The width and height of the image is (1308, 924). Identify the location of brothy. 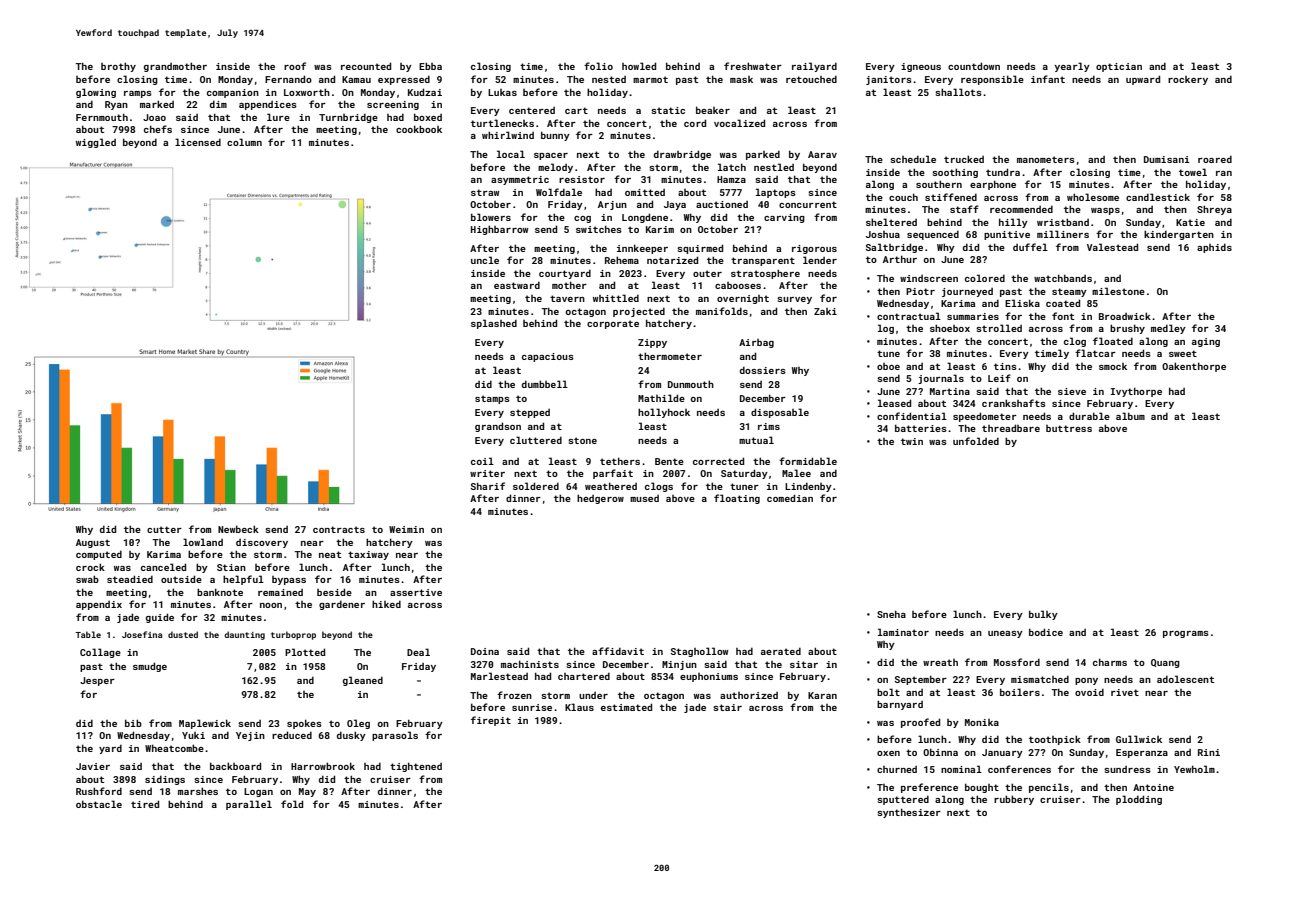
(118, 67).
